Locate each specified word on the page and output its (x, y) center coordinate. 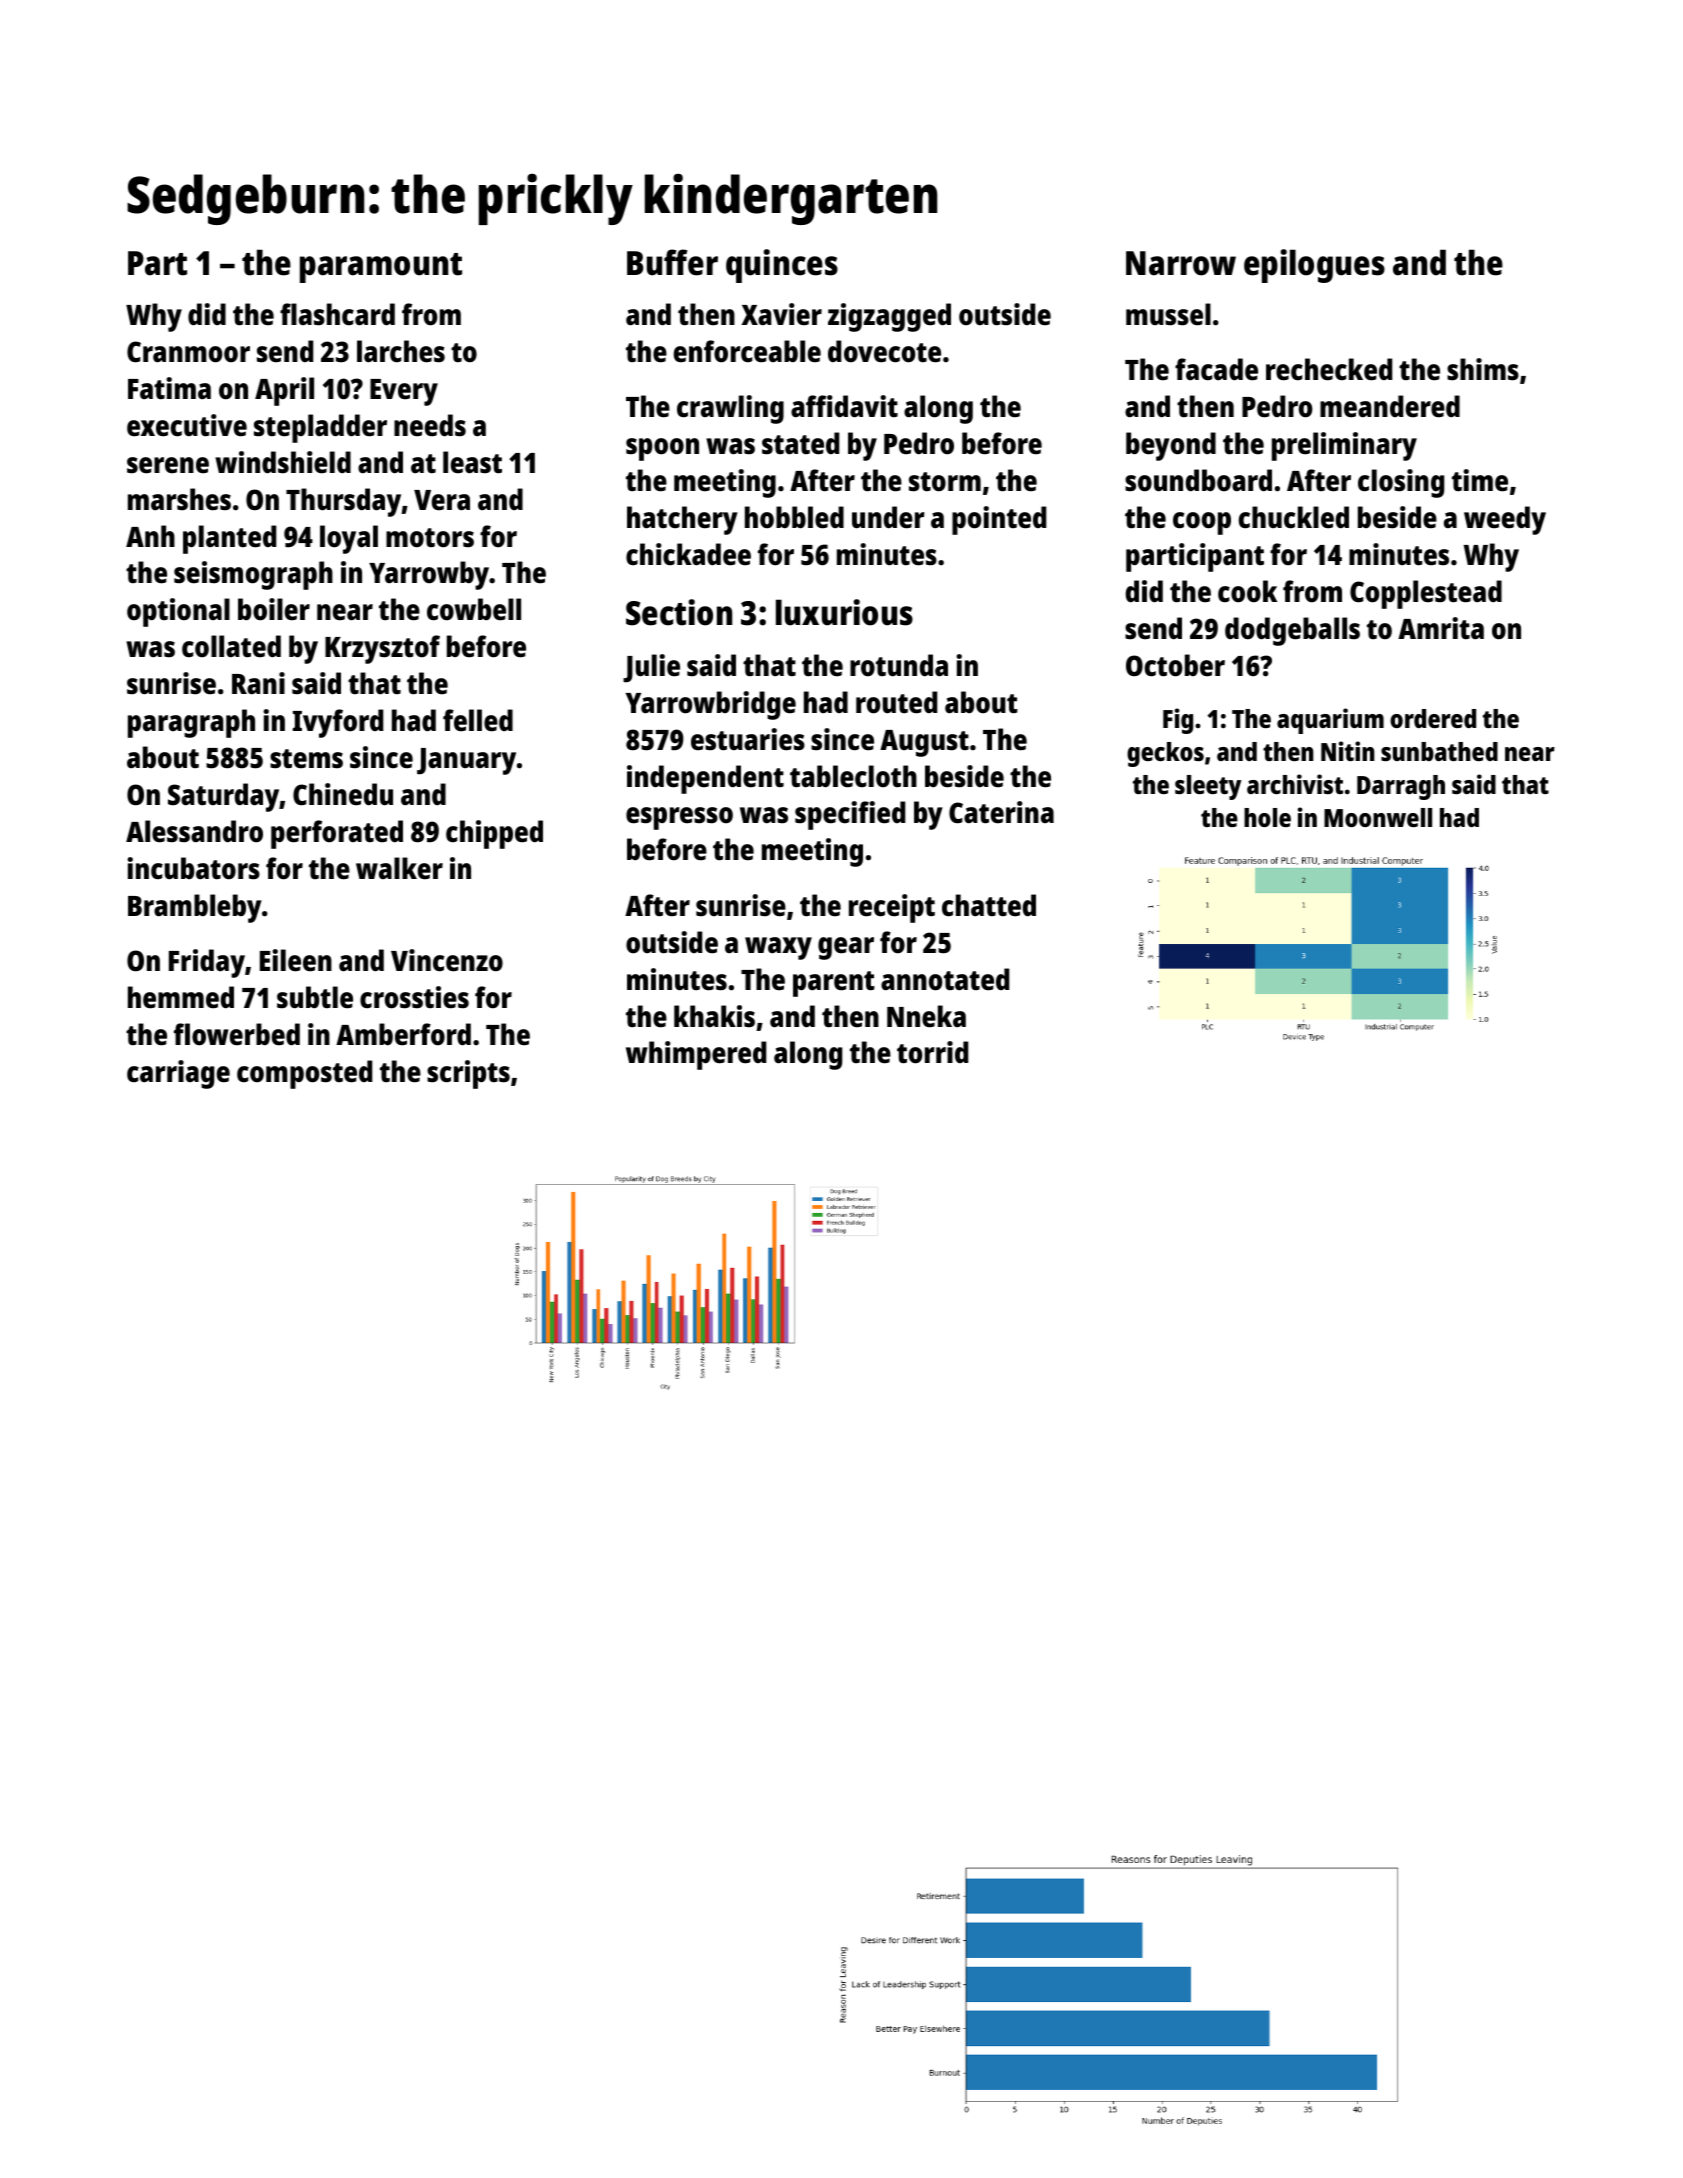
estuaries (748, 739)
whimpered (696, 1055)
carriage (178, 1074)
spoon (662, 449)
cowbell (474, 609)
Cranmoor (188, 352)
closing (1401, 483)
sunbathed (1439, 751)
